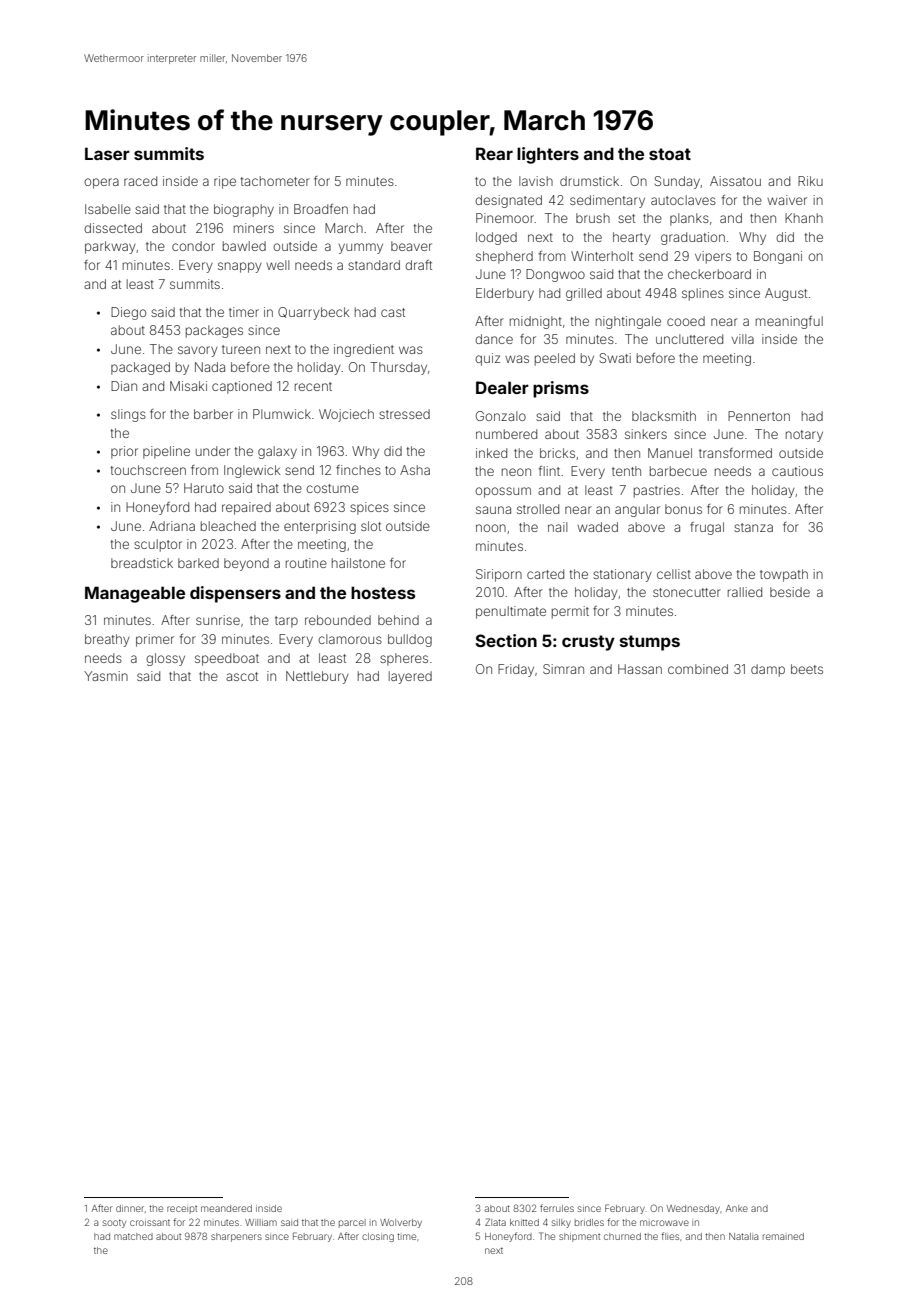  Describe the element at coordinates (410, 677) in the screenshot. I see `layered` at that location.
